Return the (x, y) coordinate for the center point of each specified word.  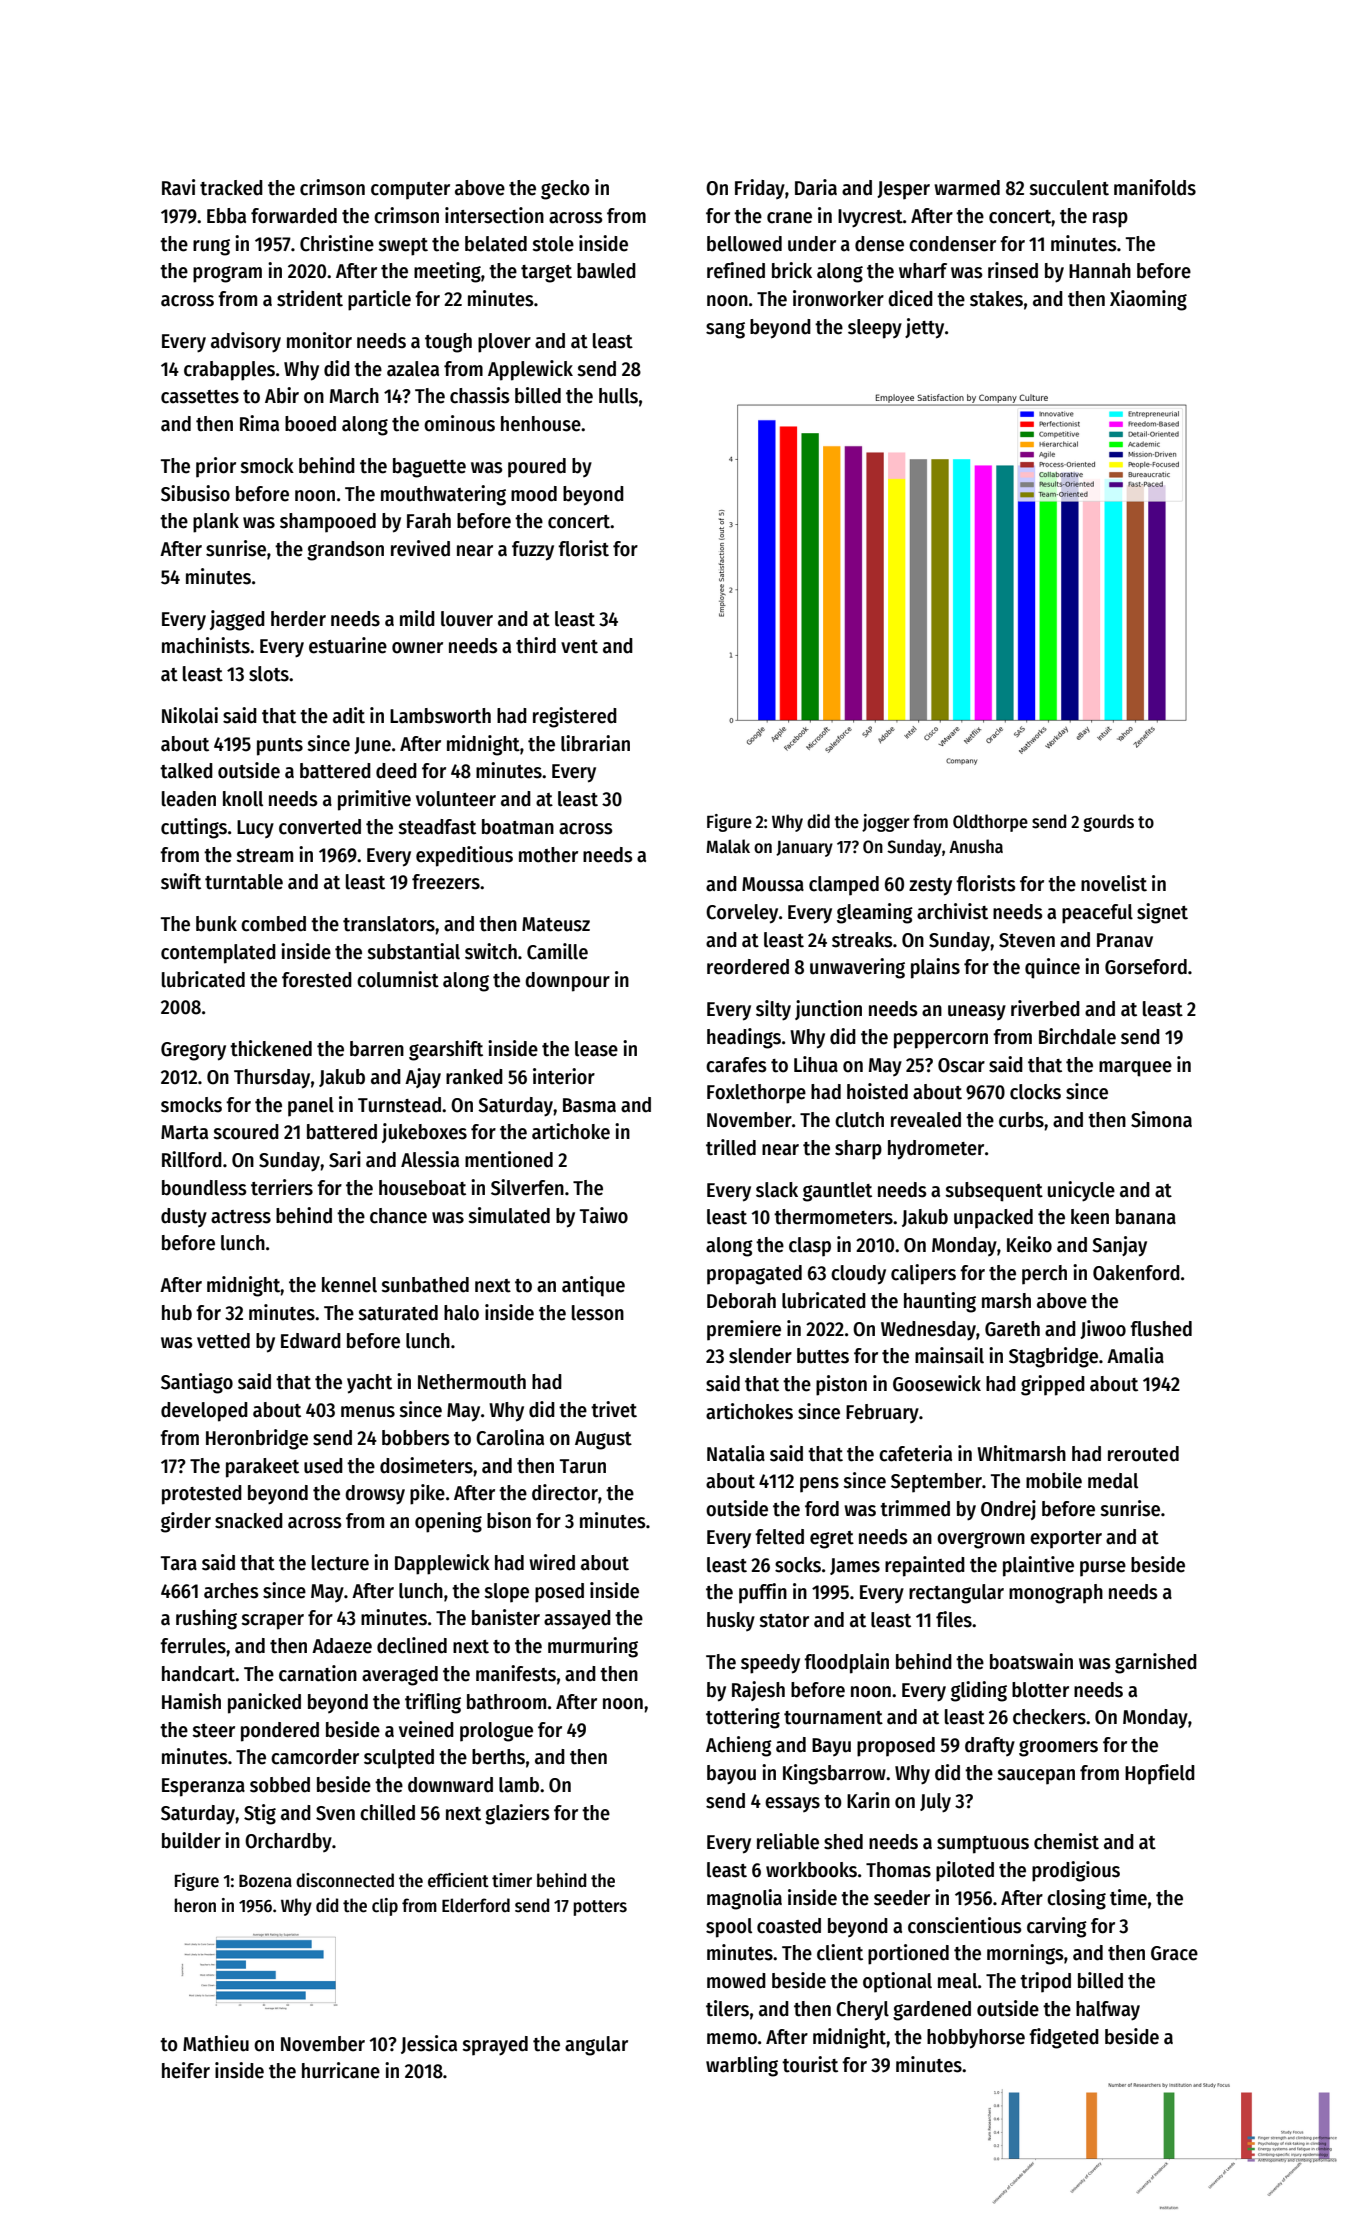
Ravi (178, 187)
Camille (557, 951)
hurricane (341, 2070)
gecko (565, 190)
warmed (967, 188)
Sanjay (1119, 1246)
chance (398, 1216)
